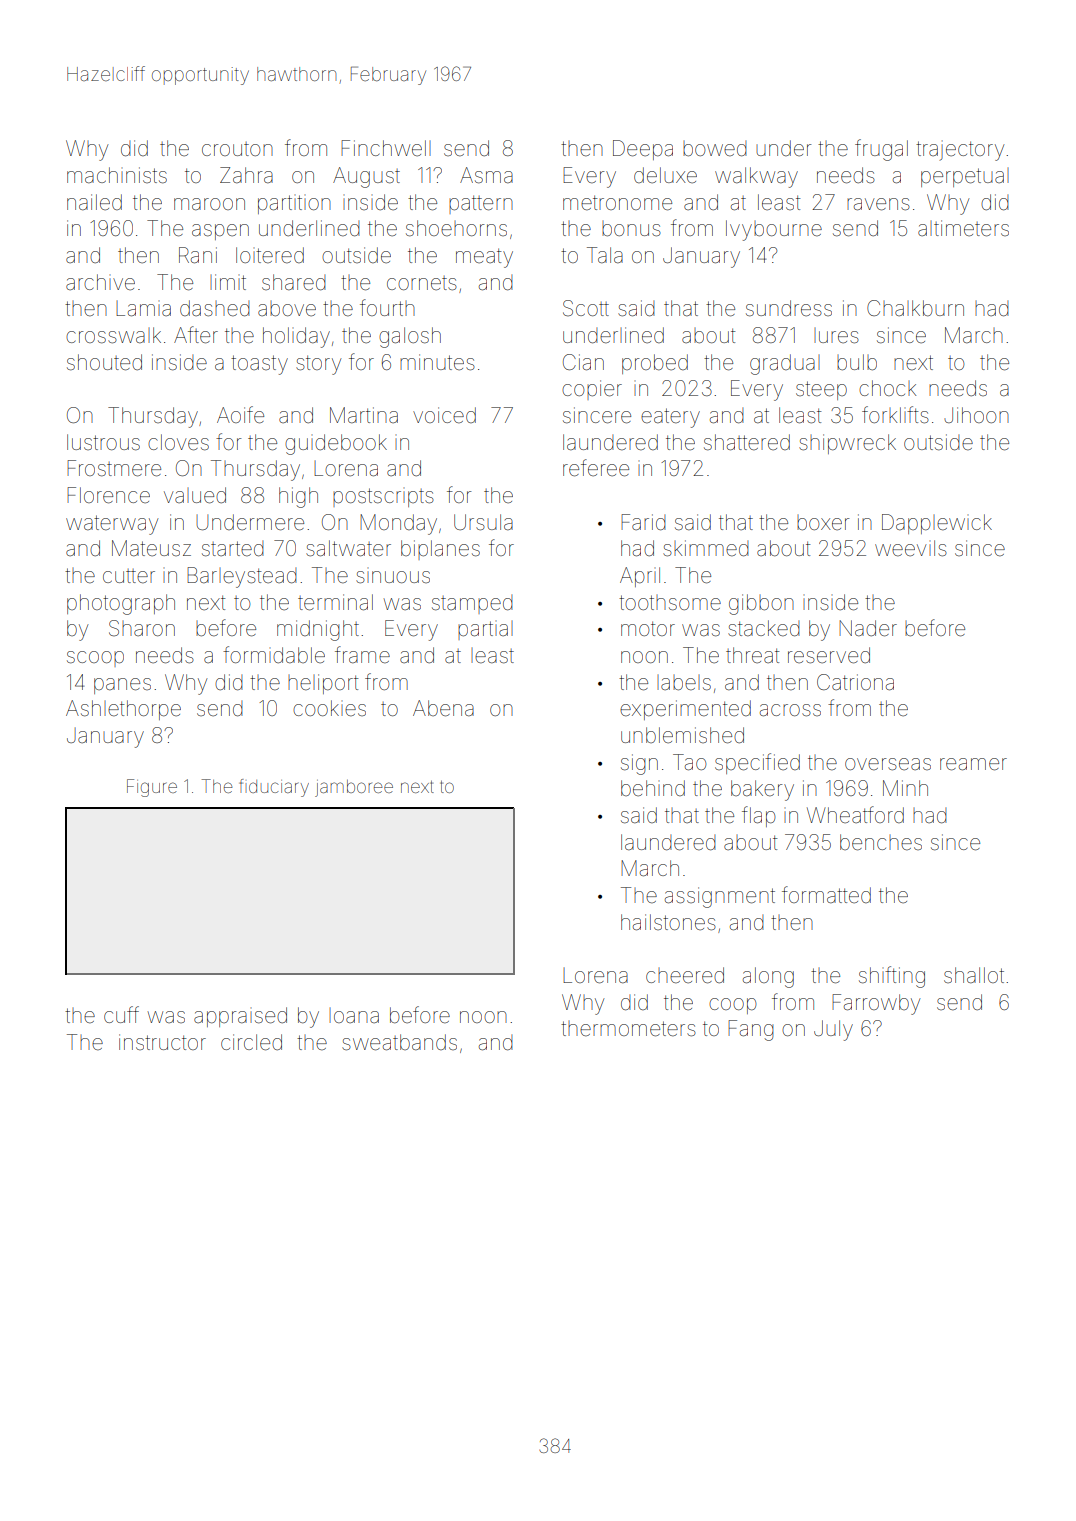  What do you see at coordinates (162, 1042) in the screenshot?
I see `instructor` at bounding box center [162, 1042].
